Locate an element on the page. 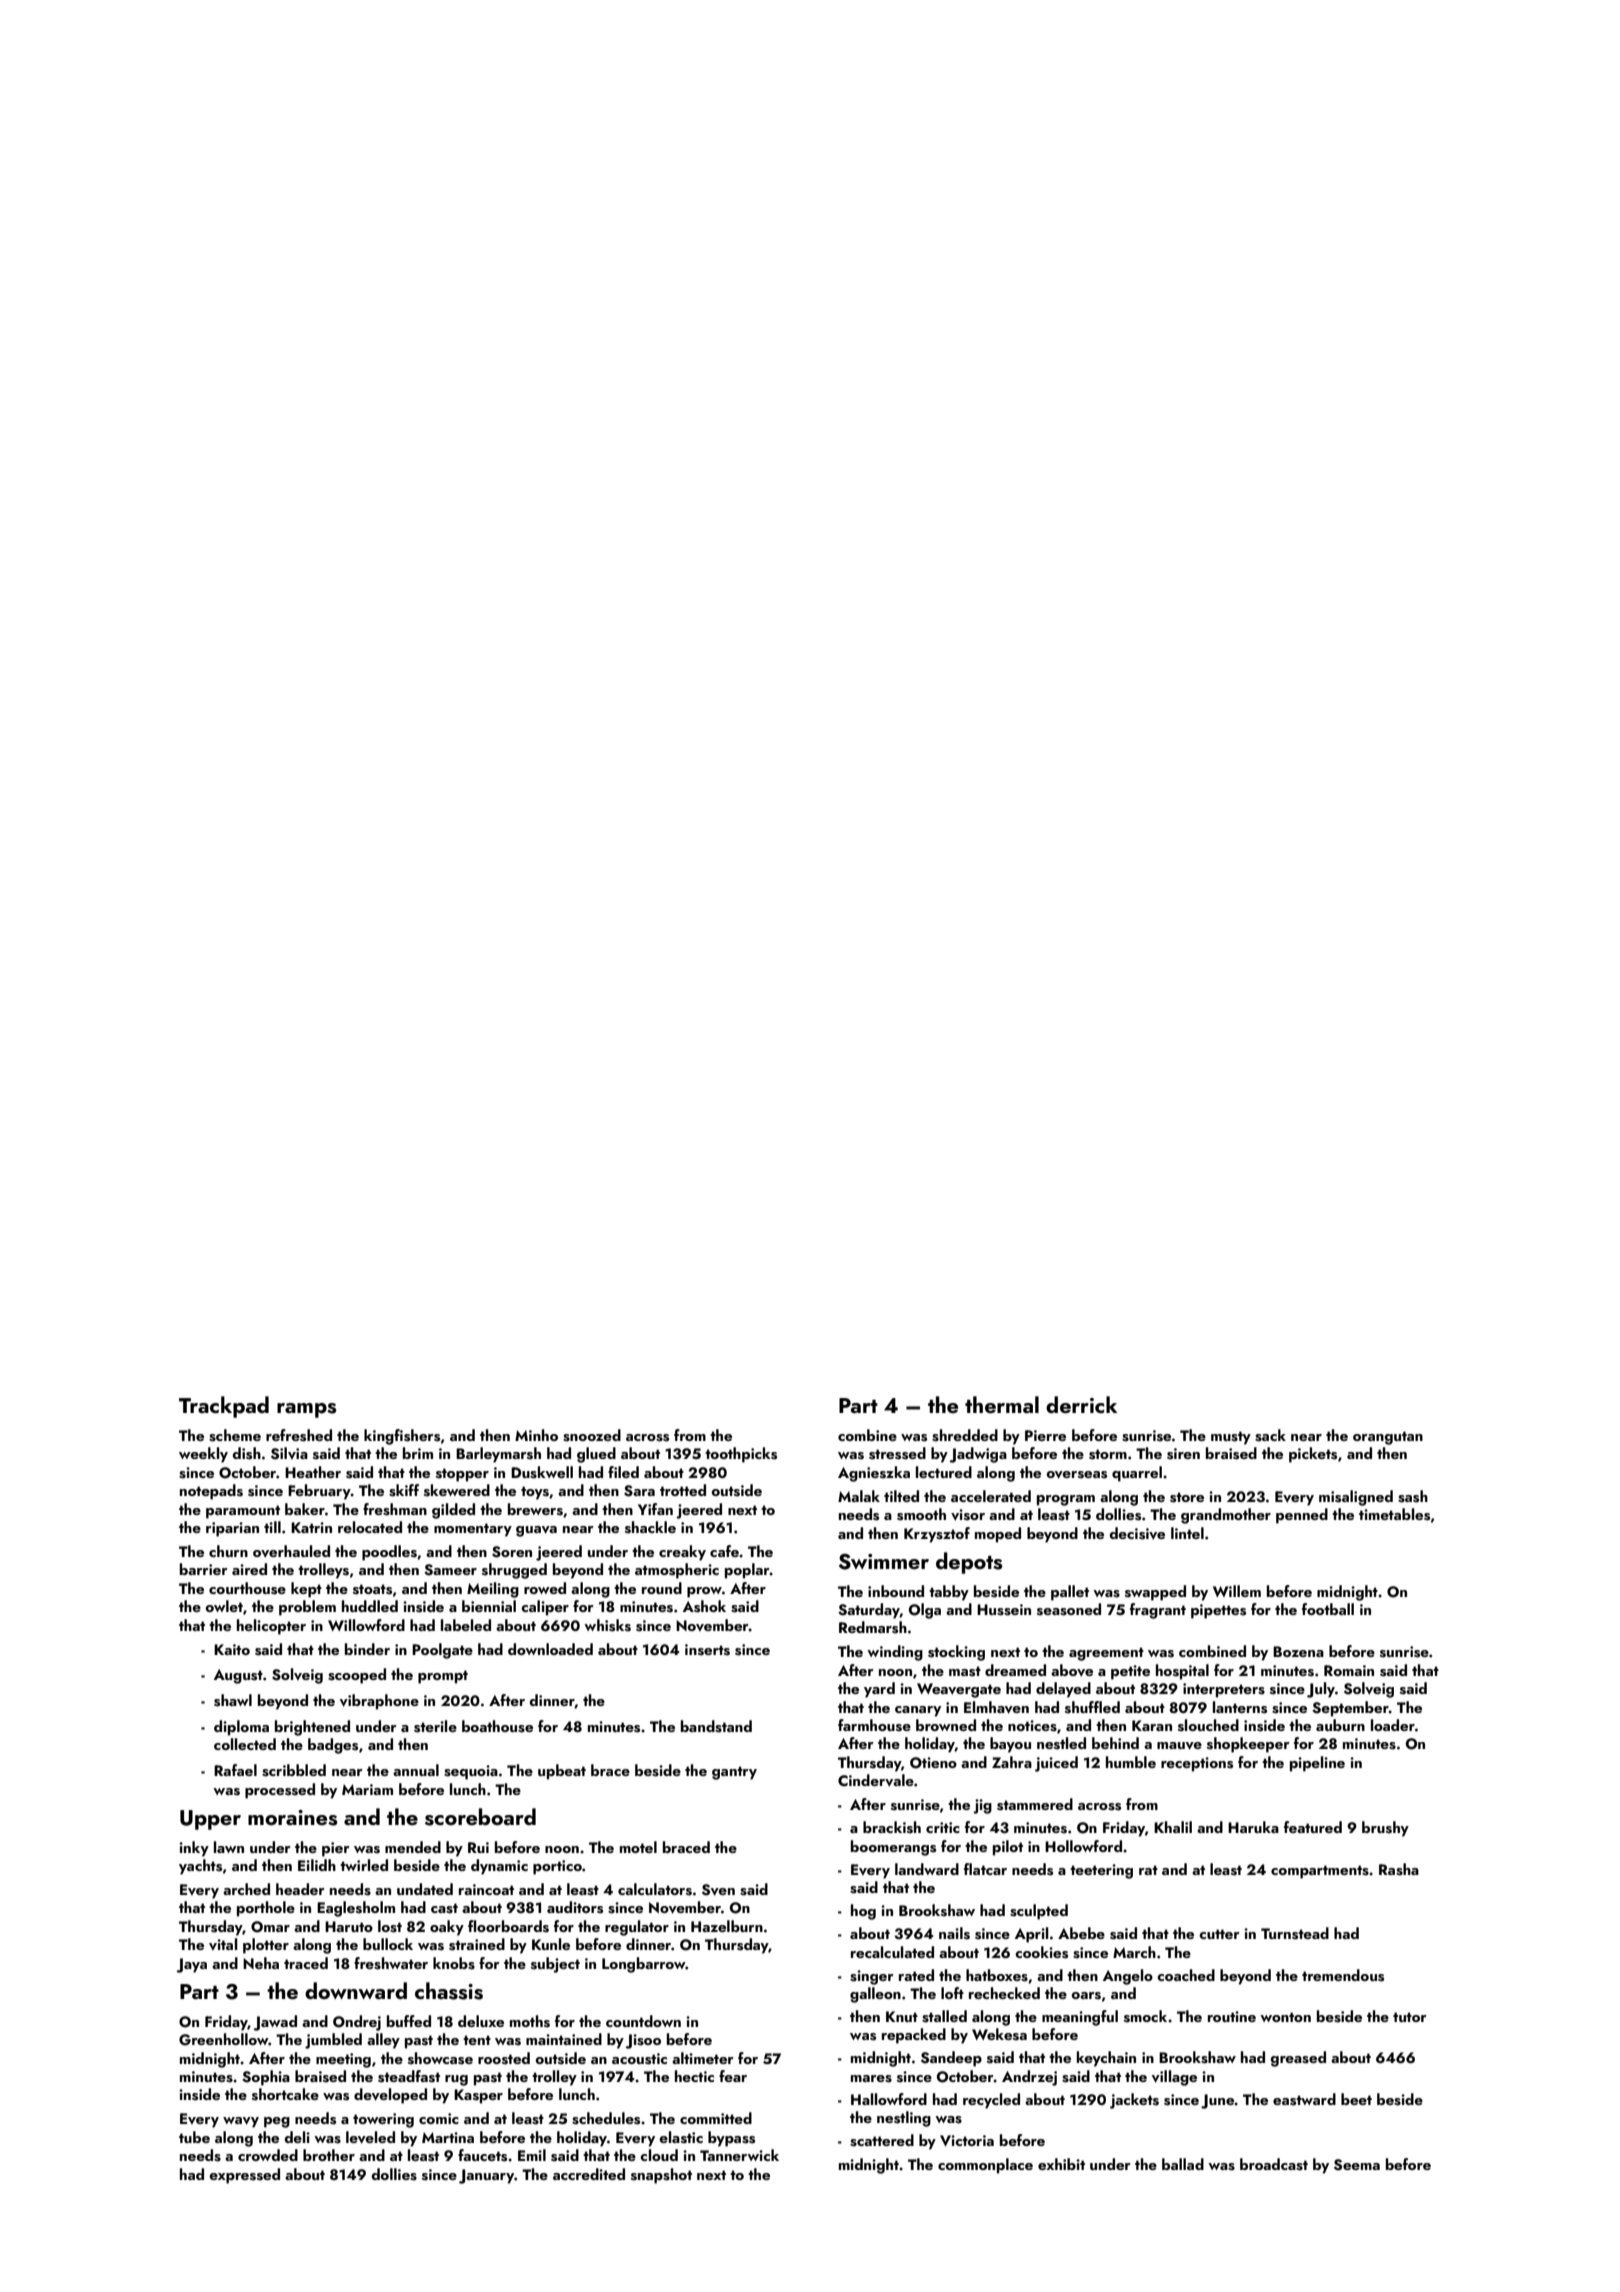 The width and height of the image is (1620, 2292). ballad is located at coordinates (1183, 2164).
